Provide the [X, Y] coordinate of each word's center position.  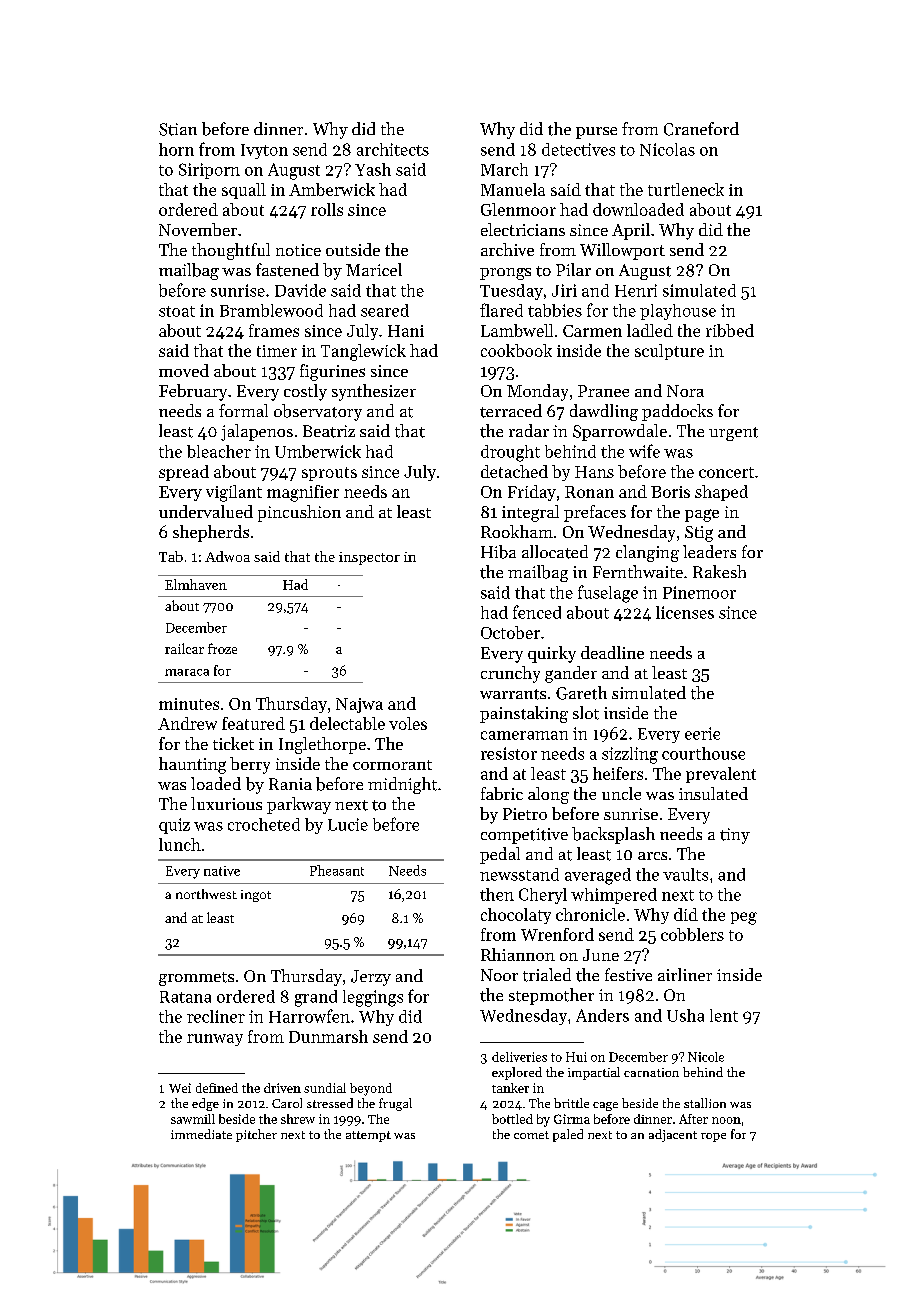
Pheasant [337, 870]
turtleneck [686, 189]
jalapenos [257, 432]
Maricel [374, 269]
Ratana [185, 997]
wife [644, 451]
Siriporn [209, 171]
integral [530, 513]
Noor [499, 975]
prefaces [595, 513]
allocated [555, 552]
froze [222, 648]
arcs [652, 856]
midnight [402, 785]
